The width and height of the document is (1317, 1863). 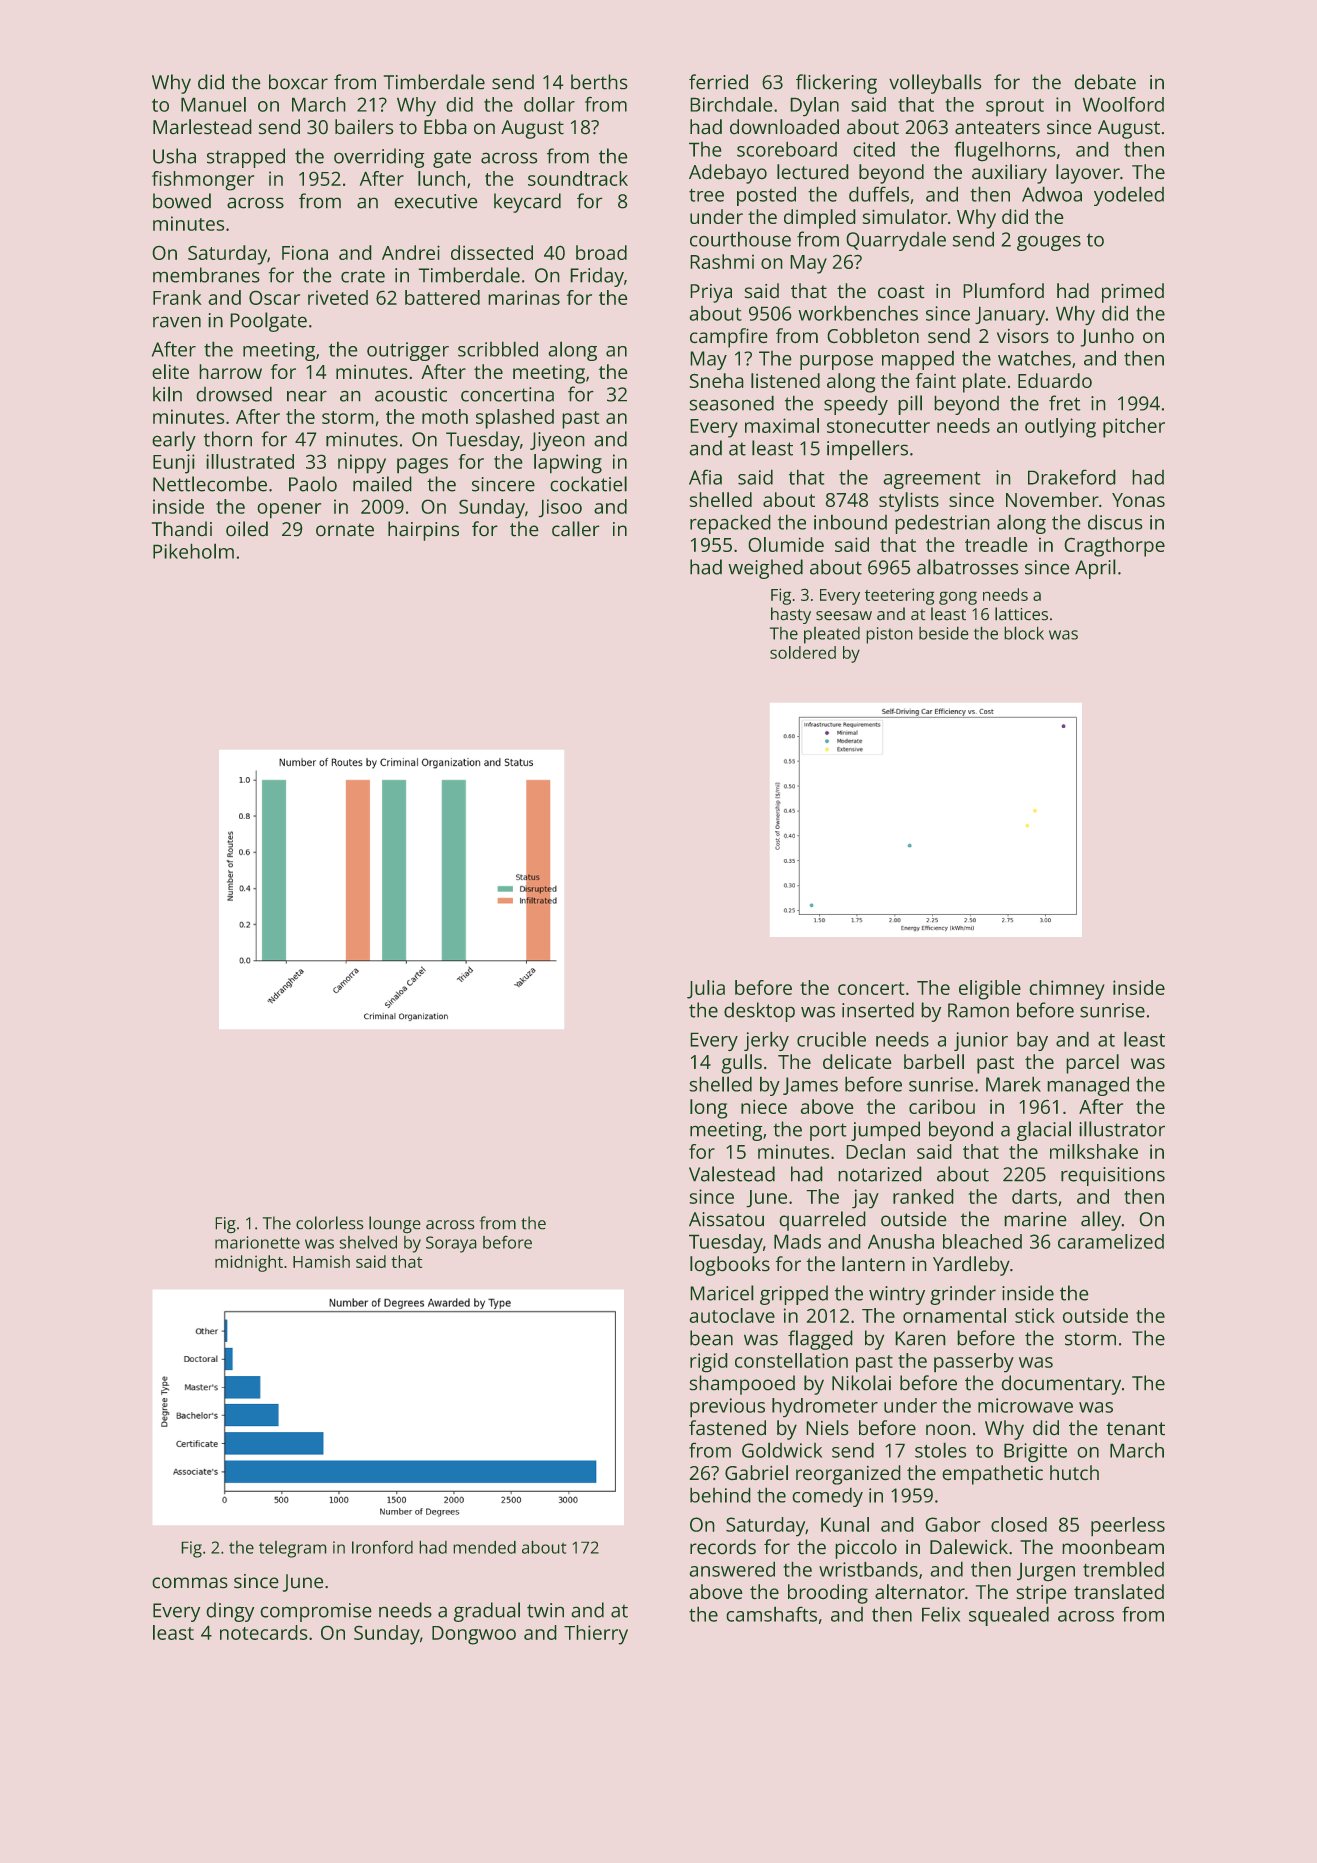 What do you see at coordinates (803, 652) in the document?
I see `soldered` at bounding box center [803, 652].
